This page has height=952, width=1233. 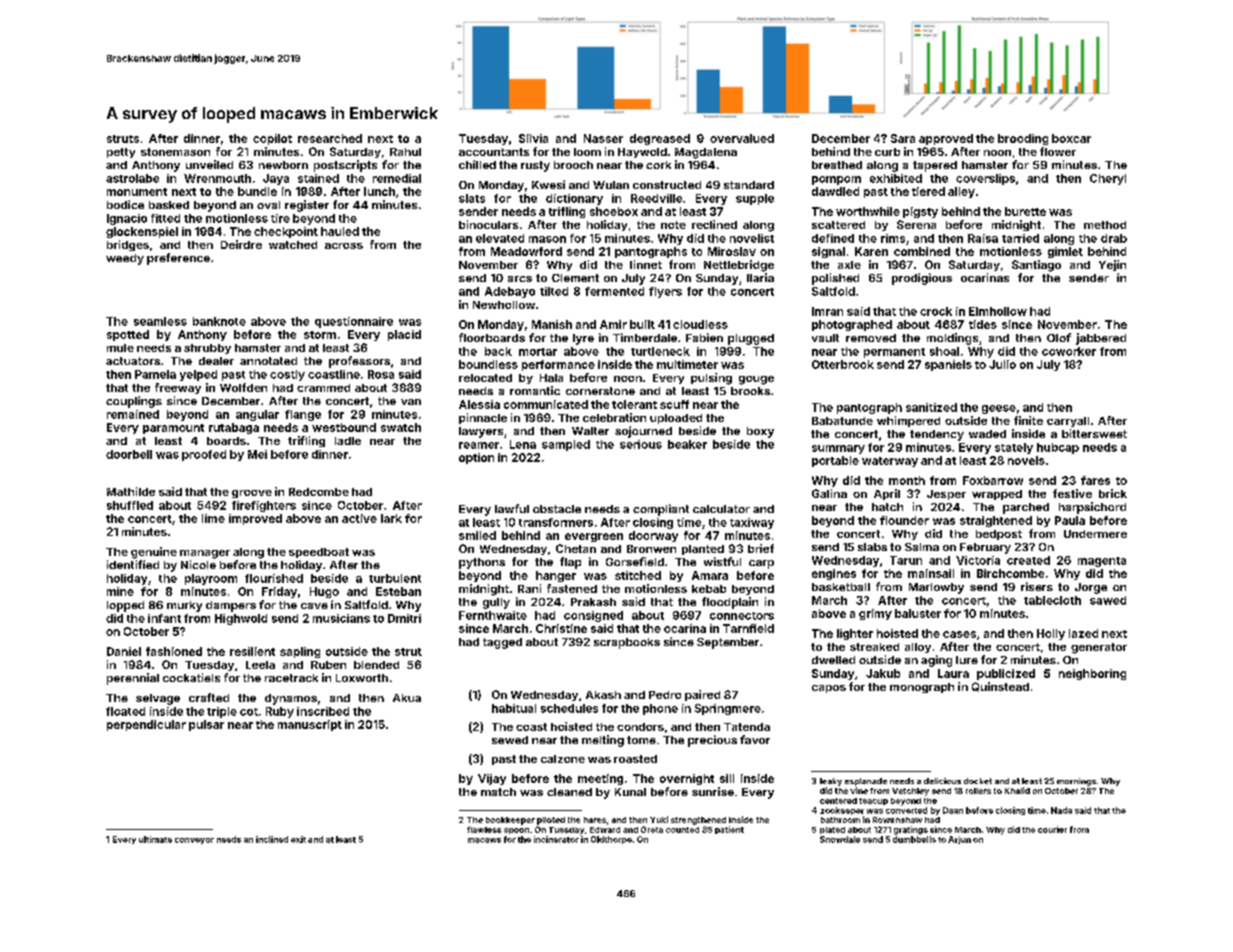 I want to click on Silvia, so click(x=533, y=138).
